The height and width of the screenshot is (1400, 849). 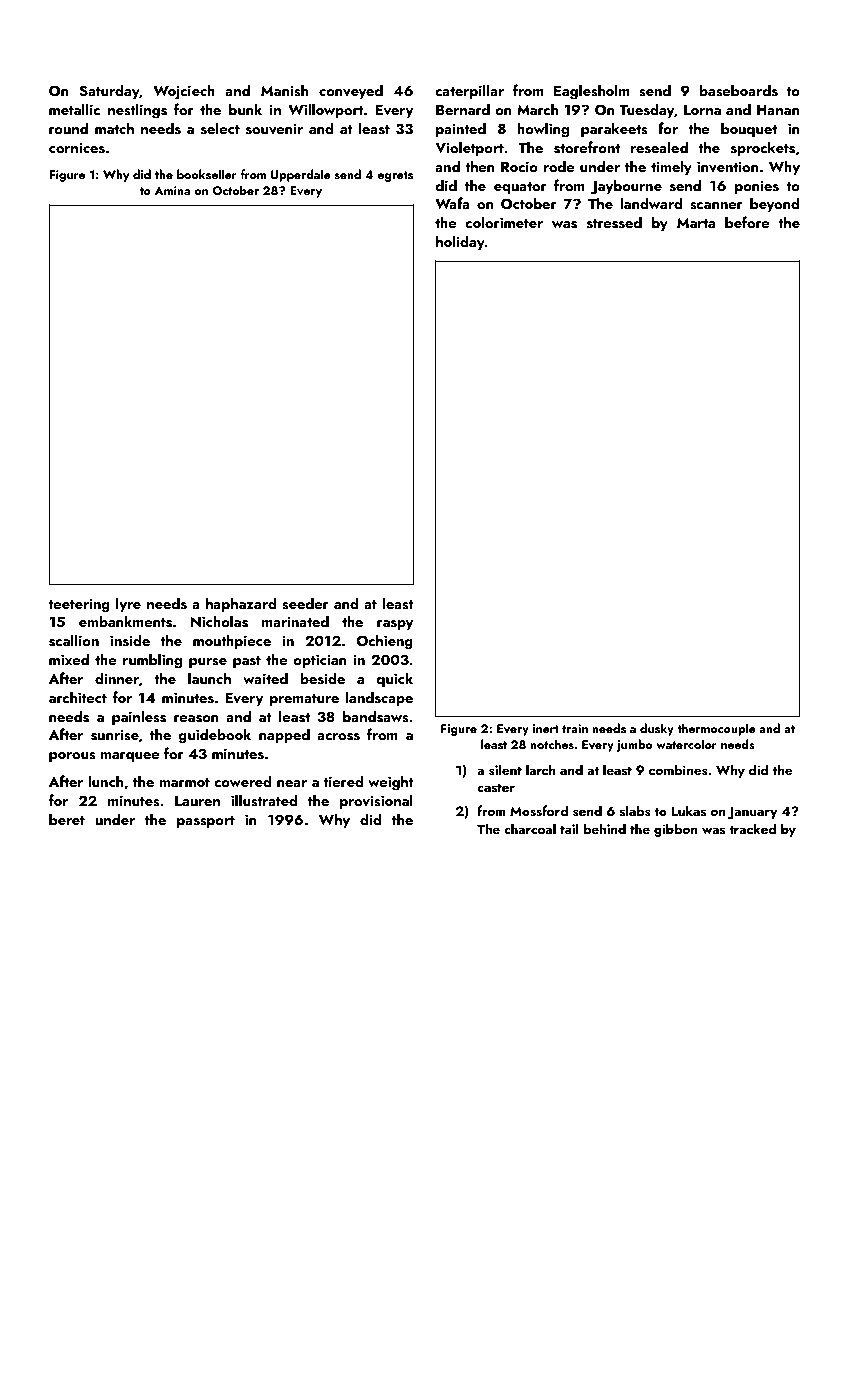 What do you see at coordinates (716, 729) in the screenshot?
I see `thermocouple` at bounding box center [716, 729].
